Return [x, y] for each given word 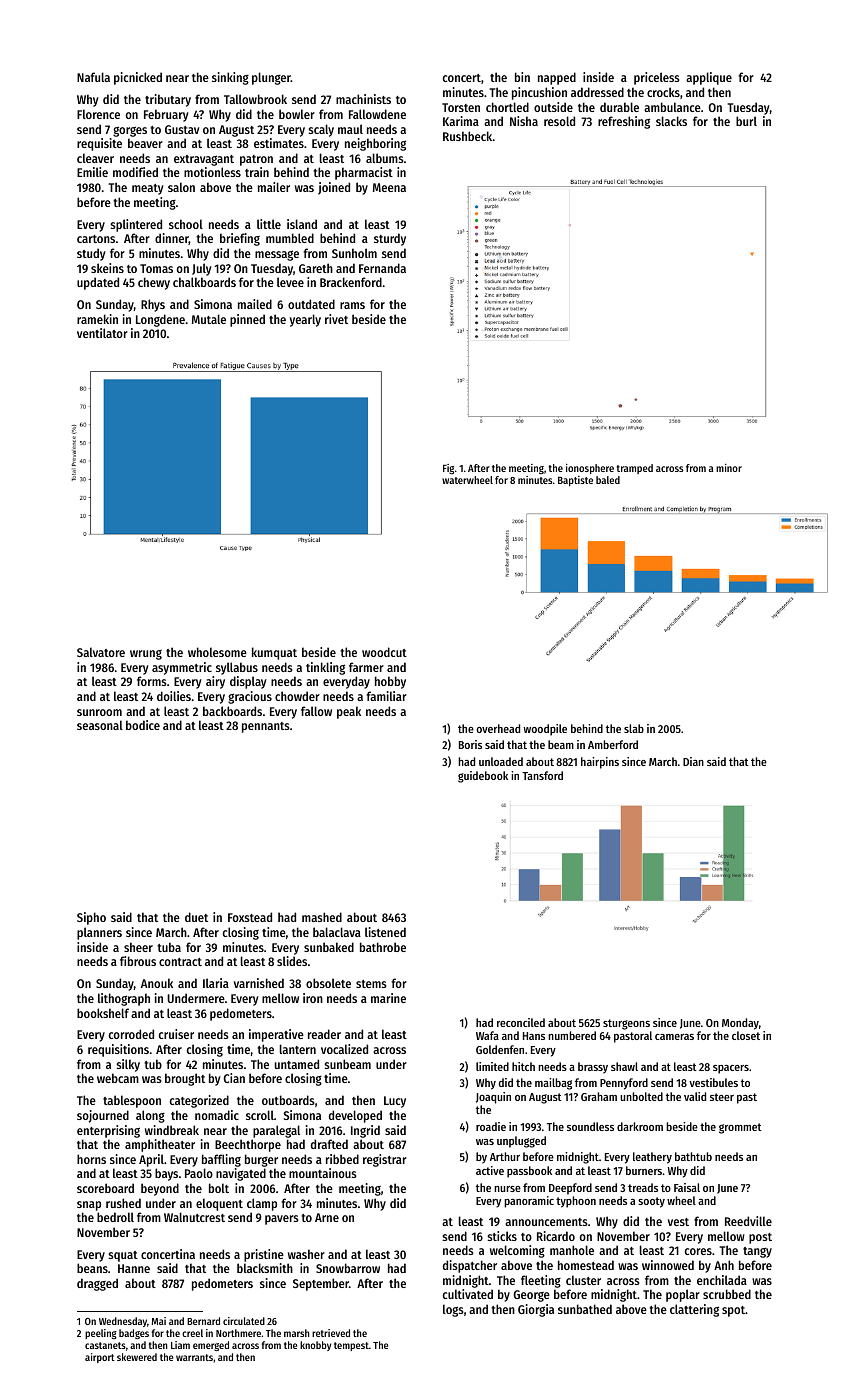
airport [100, 1358]
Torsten [461, 107]
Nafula [93, 77]
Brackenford [351, 282]
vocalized [344, 1049]
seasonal [100, 725]
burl [746, 121]
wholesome [217, 652]
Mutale [209, 319]
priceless [657, 78]
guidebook [483, 777]
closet [746, 1035]
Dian [693, 761]
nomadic [217, 1115]
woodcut [384, 652]
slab [634, 728]
